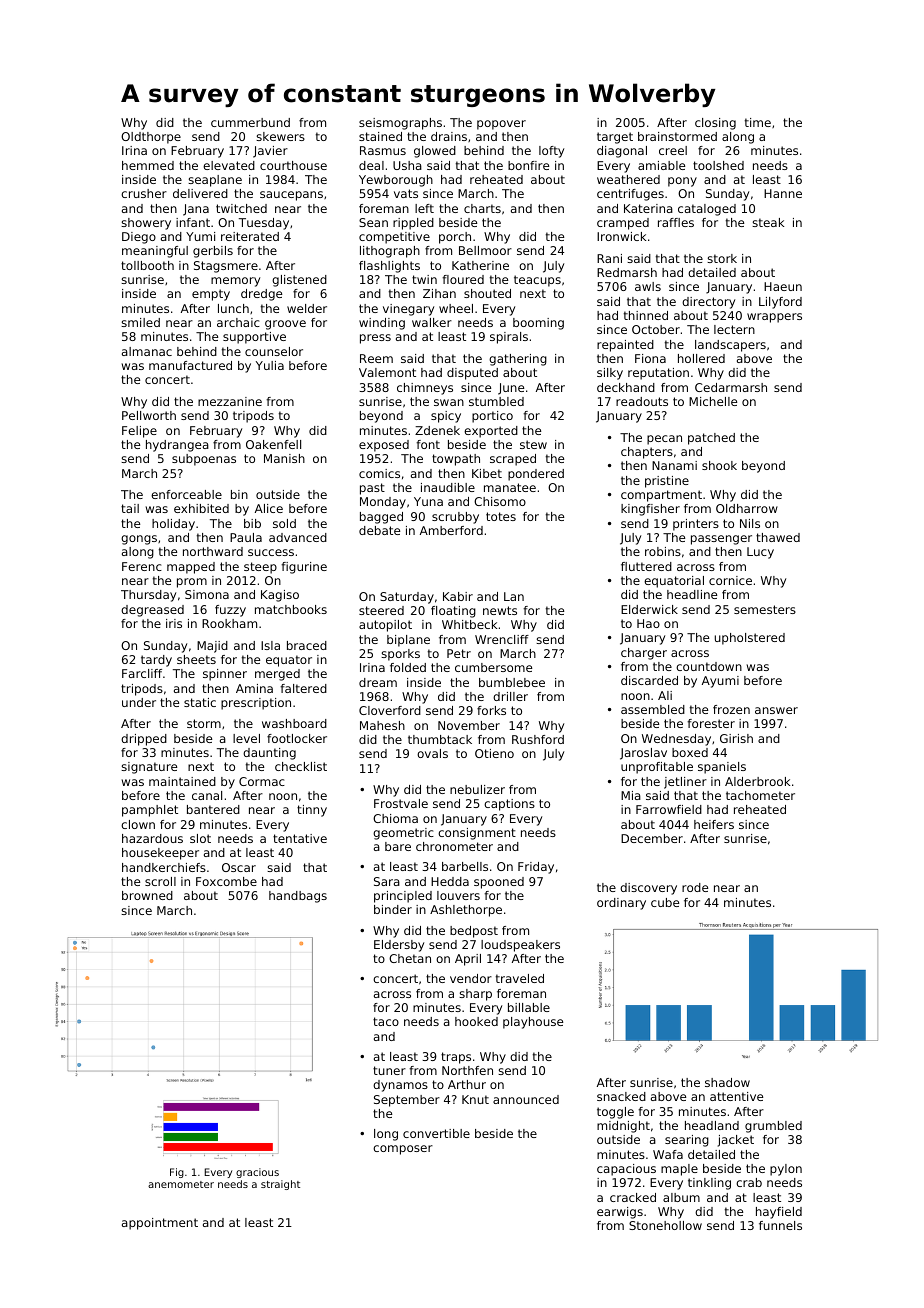 The width and height of the screenshot is (924, 1308). I want to click on captions, so click(509, 805).
